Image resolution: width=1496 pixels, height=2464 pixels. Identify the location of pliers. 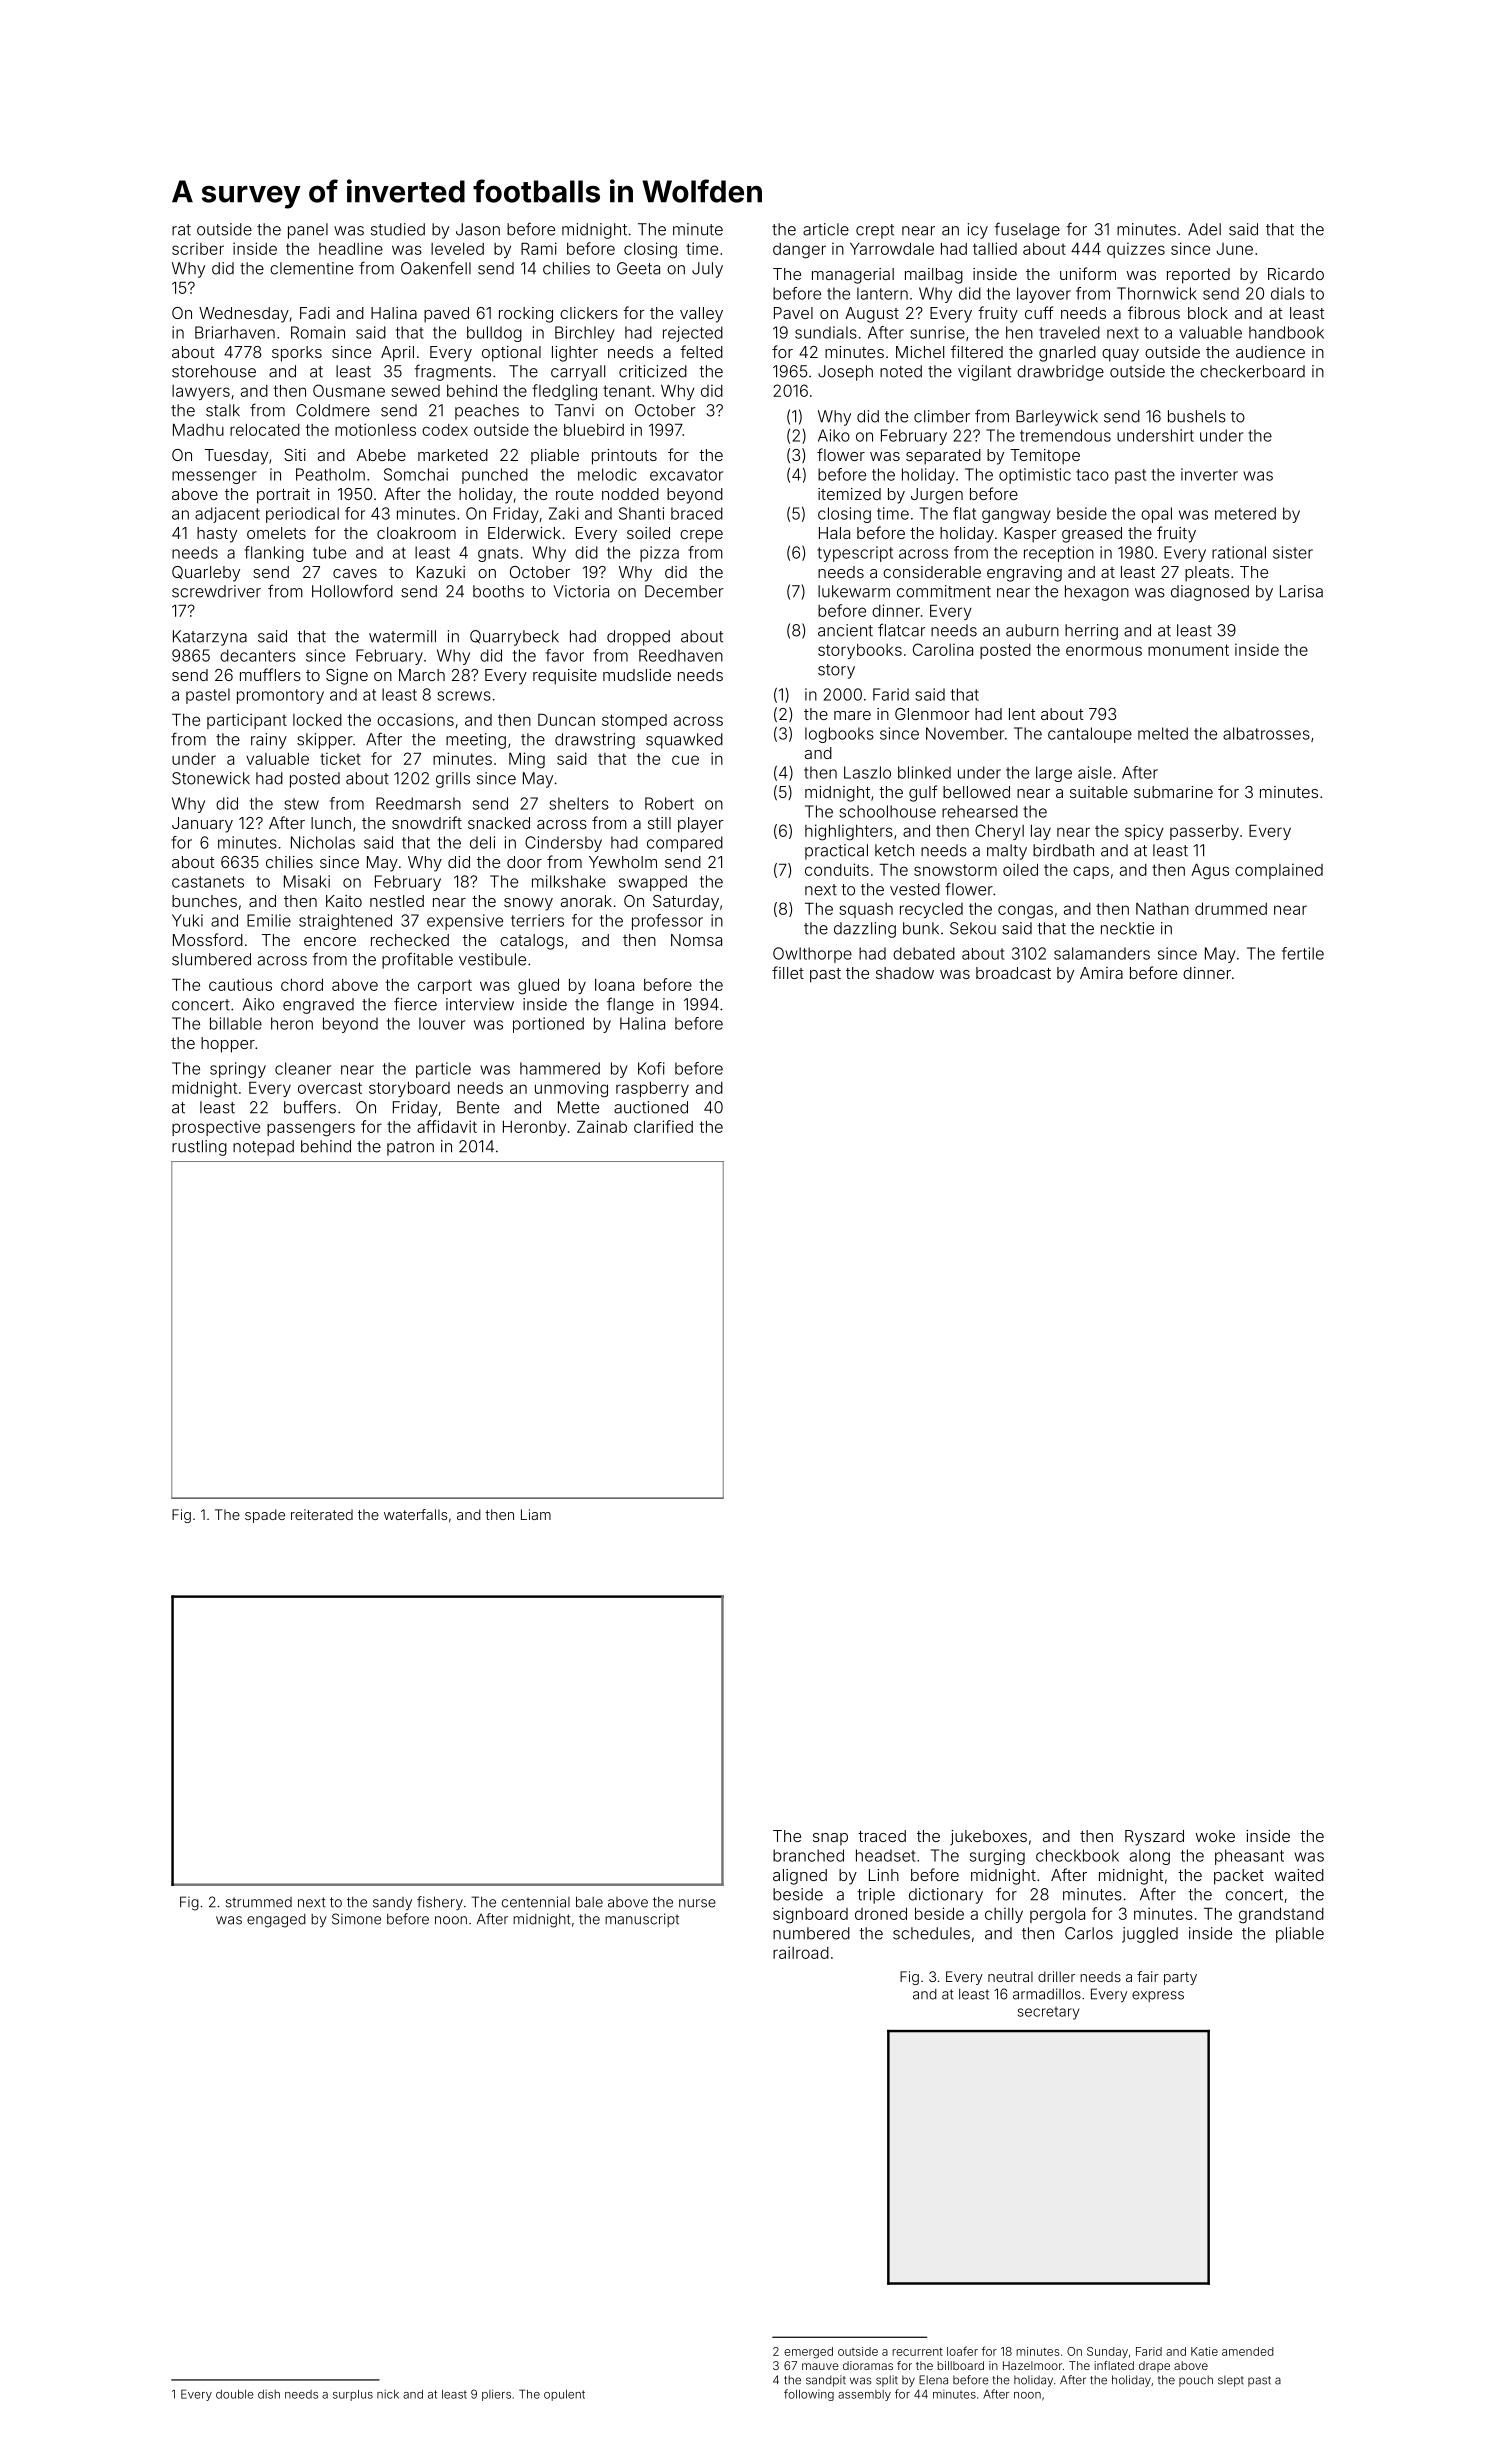
(496, 2395).
